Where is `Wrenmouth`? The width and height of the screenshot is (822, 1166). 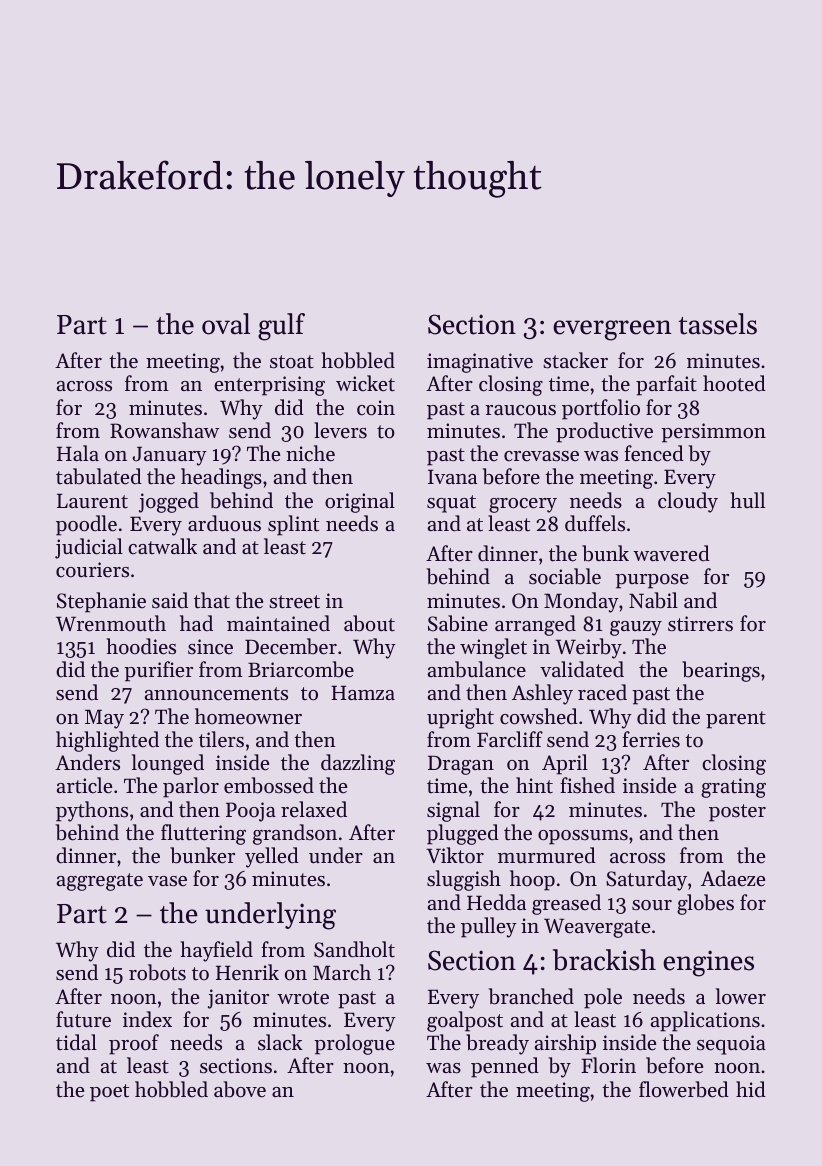 Wrenmouth is located at coordinates (111, 623).
